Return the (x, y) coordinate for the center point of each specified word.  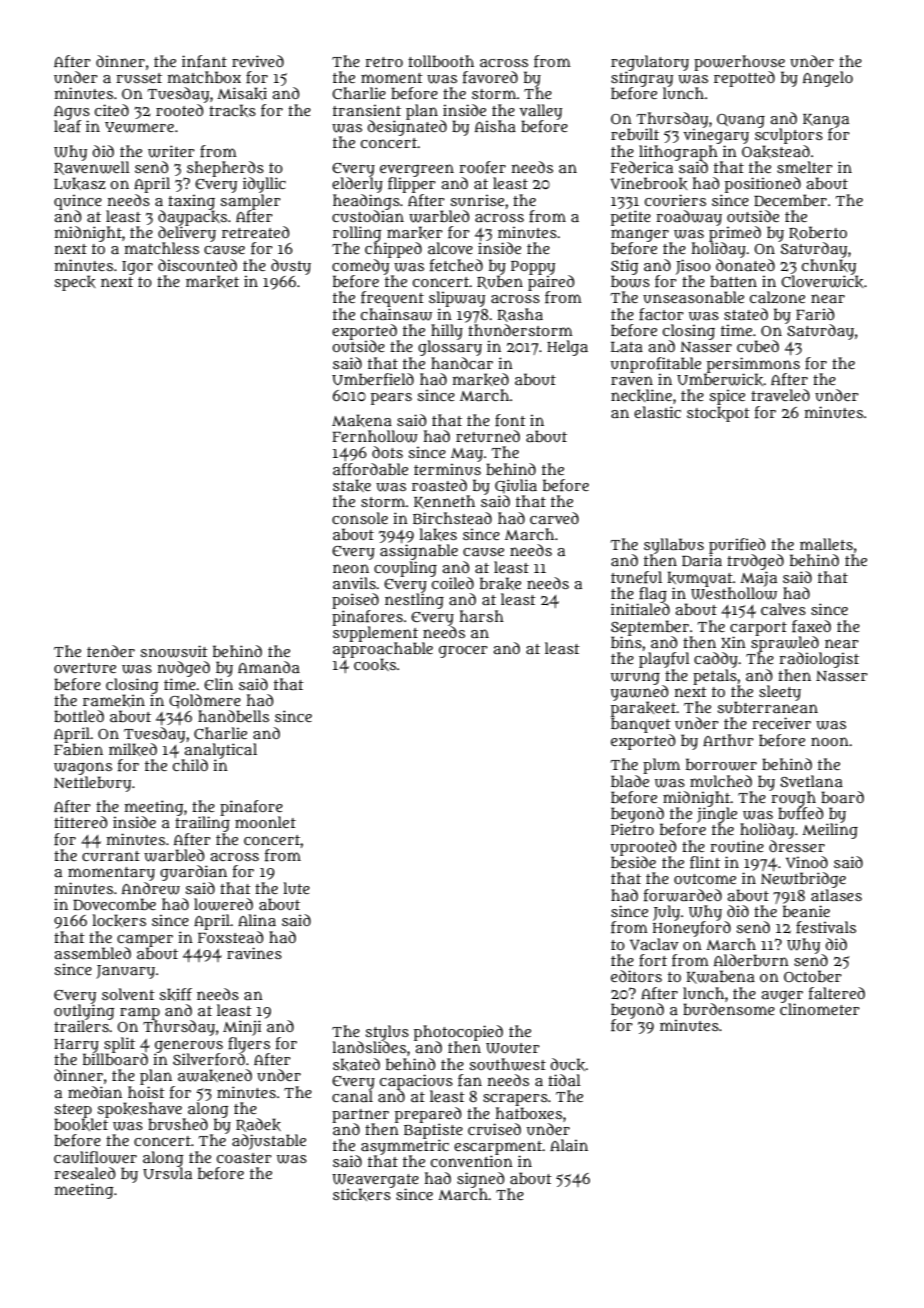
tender (111, 651)
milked (133, 749)
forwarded (683, 895)
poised (355, 601)
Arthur (728, 740)
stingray (642, 79)
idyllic (264, 185)
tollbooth (441, 61)
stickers (362, 1194)
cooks (375, 664)
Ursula (167, 1173)
